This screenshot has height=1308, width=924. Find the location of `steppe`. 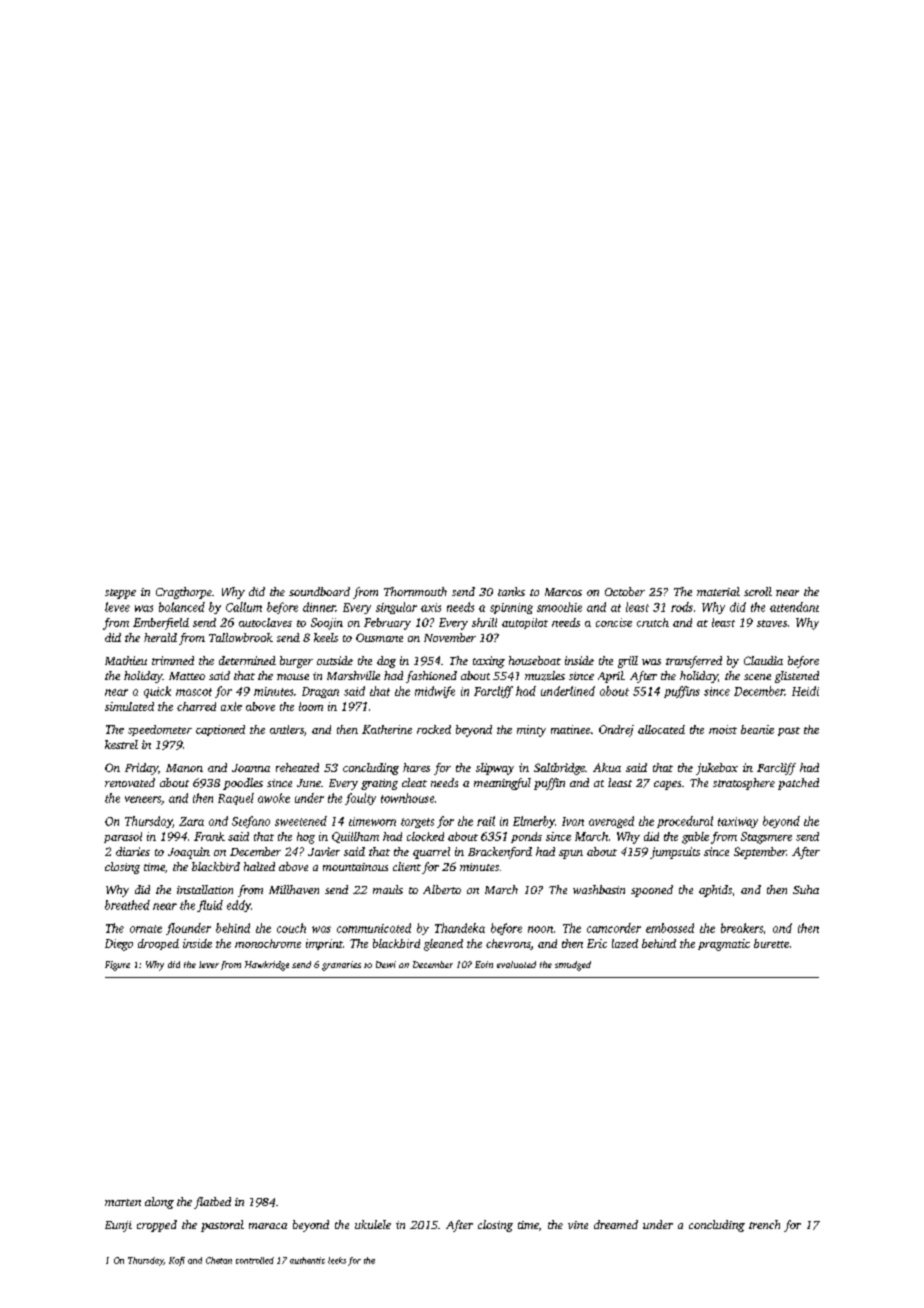

steppe is located at coordinates (120, 594).
